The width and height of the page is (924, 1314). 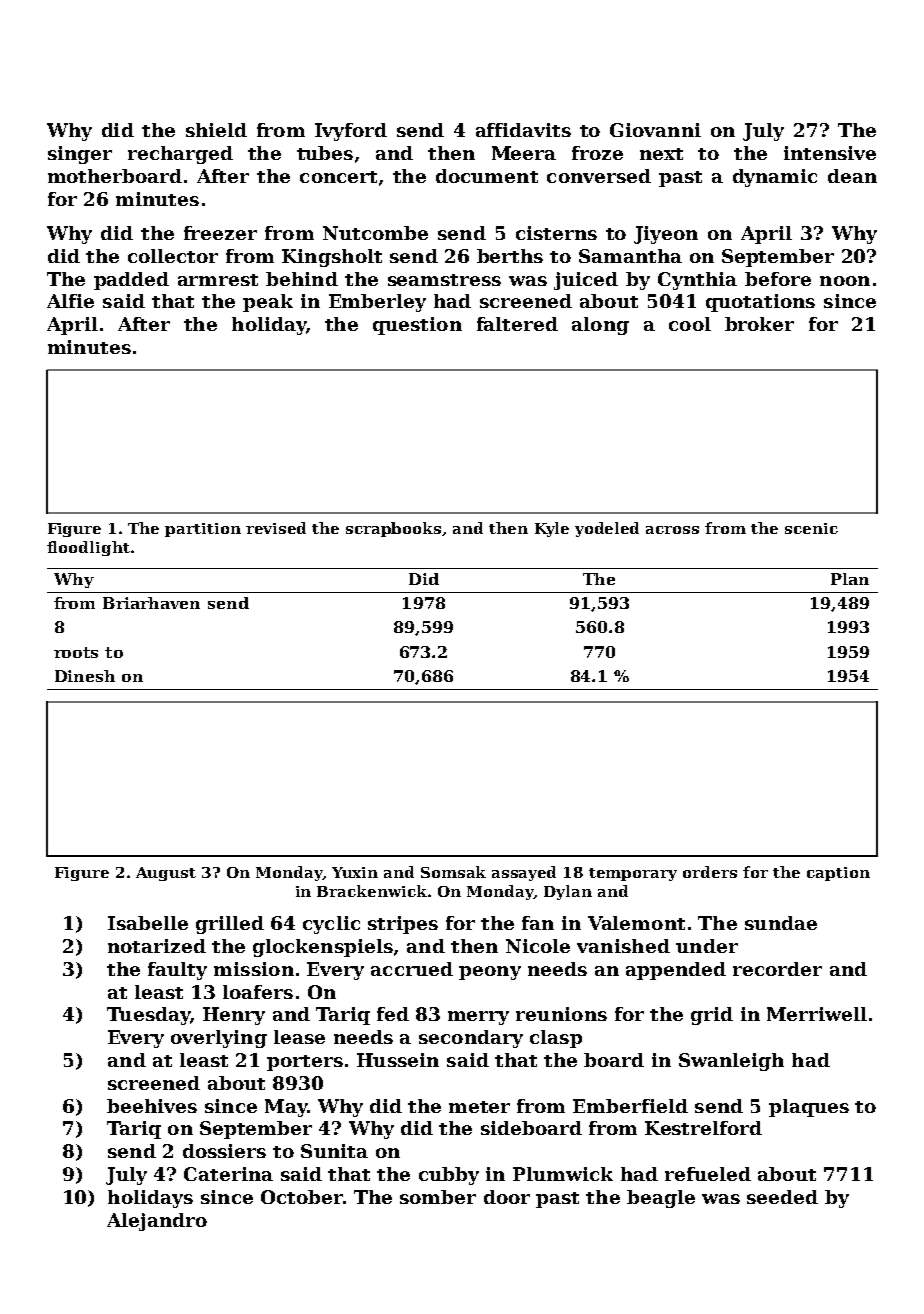 I want to click on August, so click(x=166, y=874).
